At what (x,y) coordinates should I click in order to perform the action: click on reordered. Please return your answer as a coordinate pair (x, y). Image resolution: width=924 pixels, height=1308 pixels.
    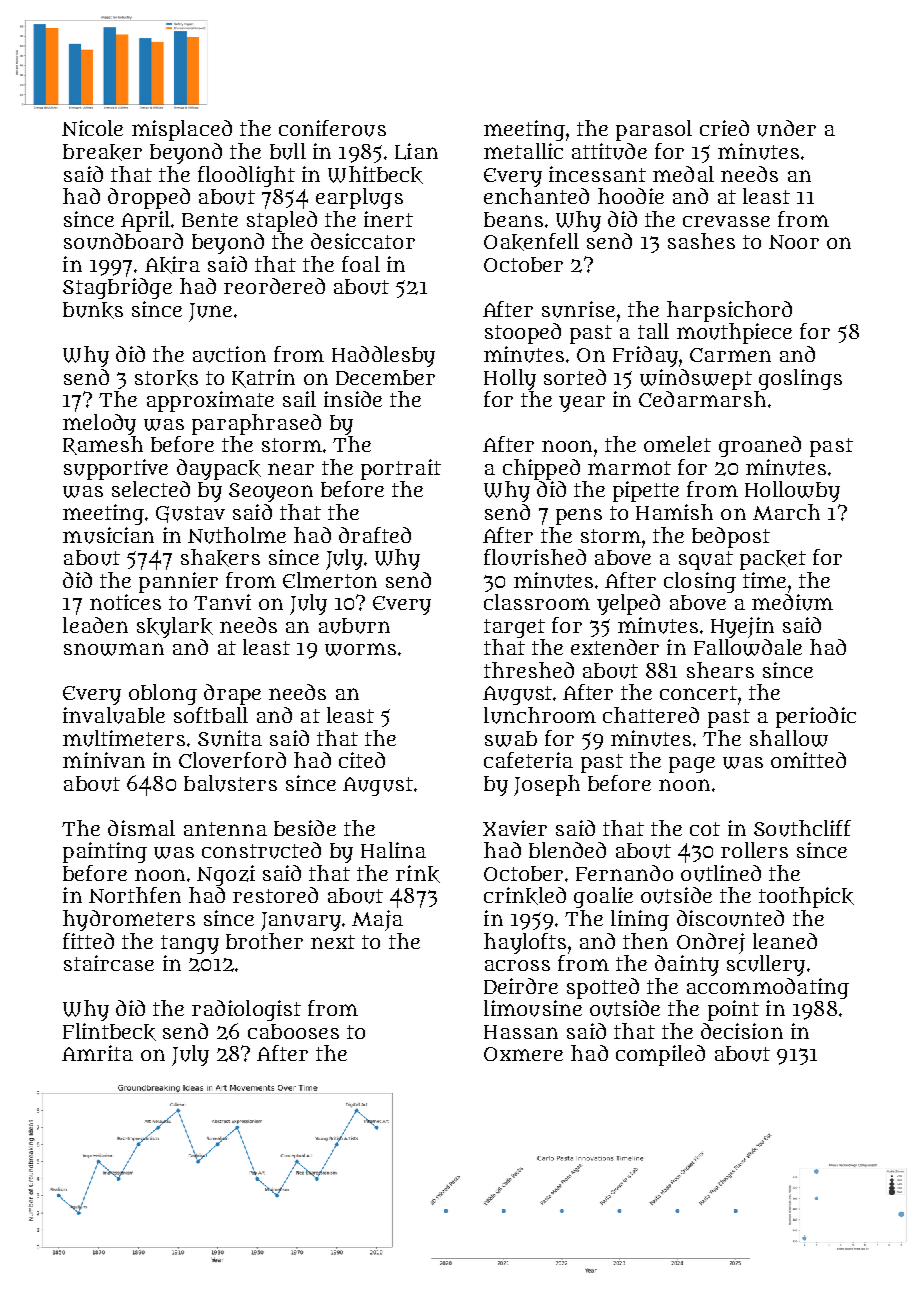
    Looking at the image, I should click on (274, 286).
